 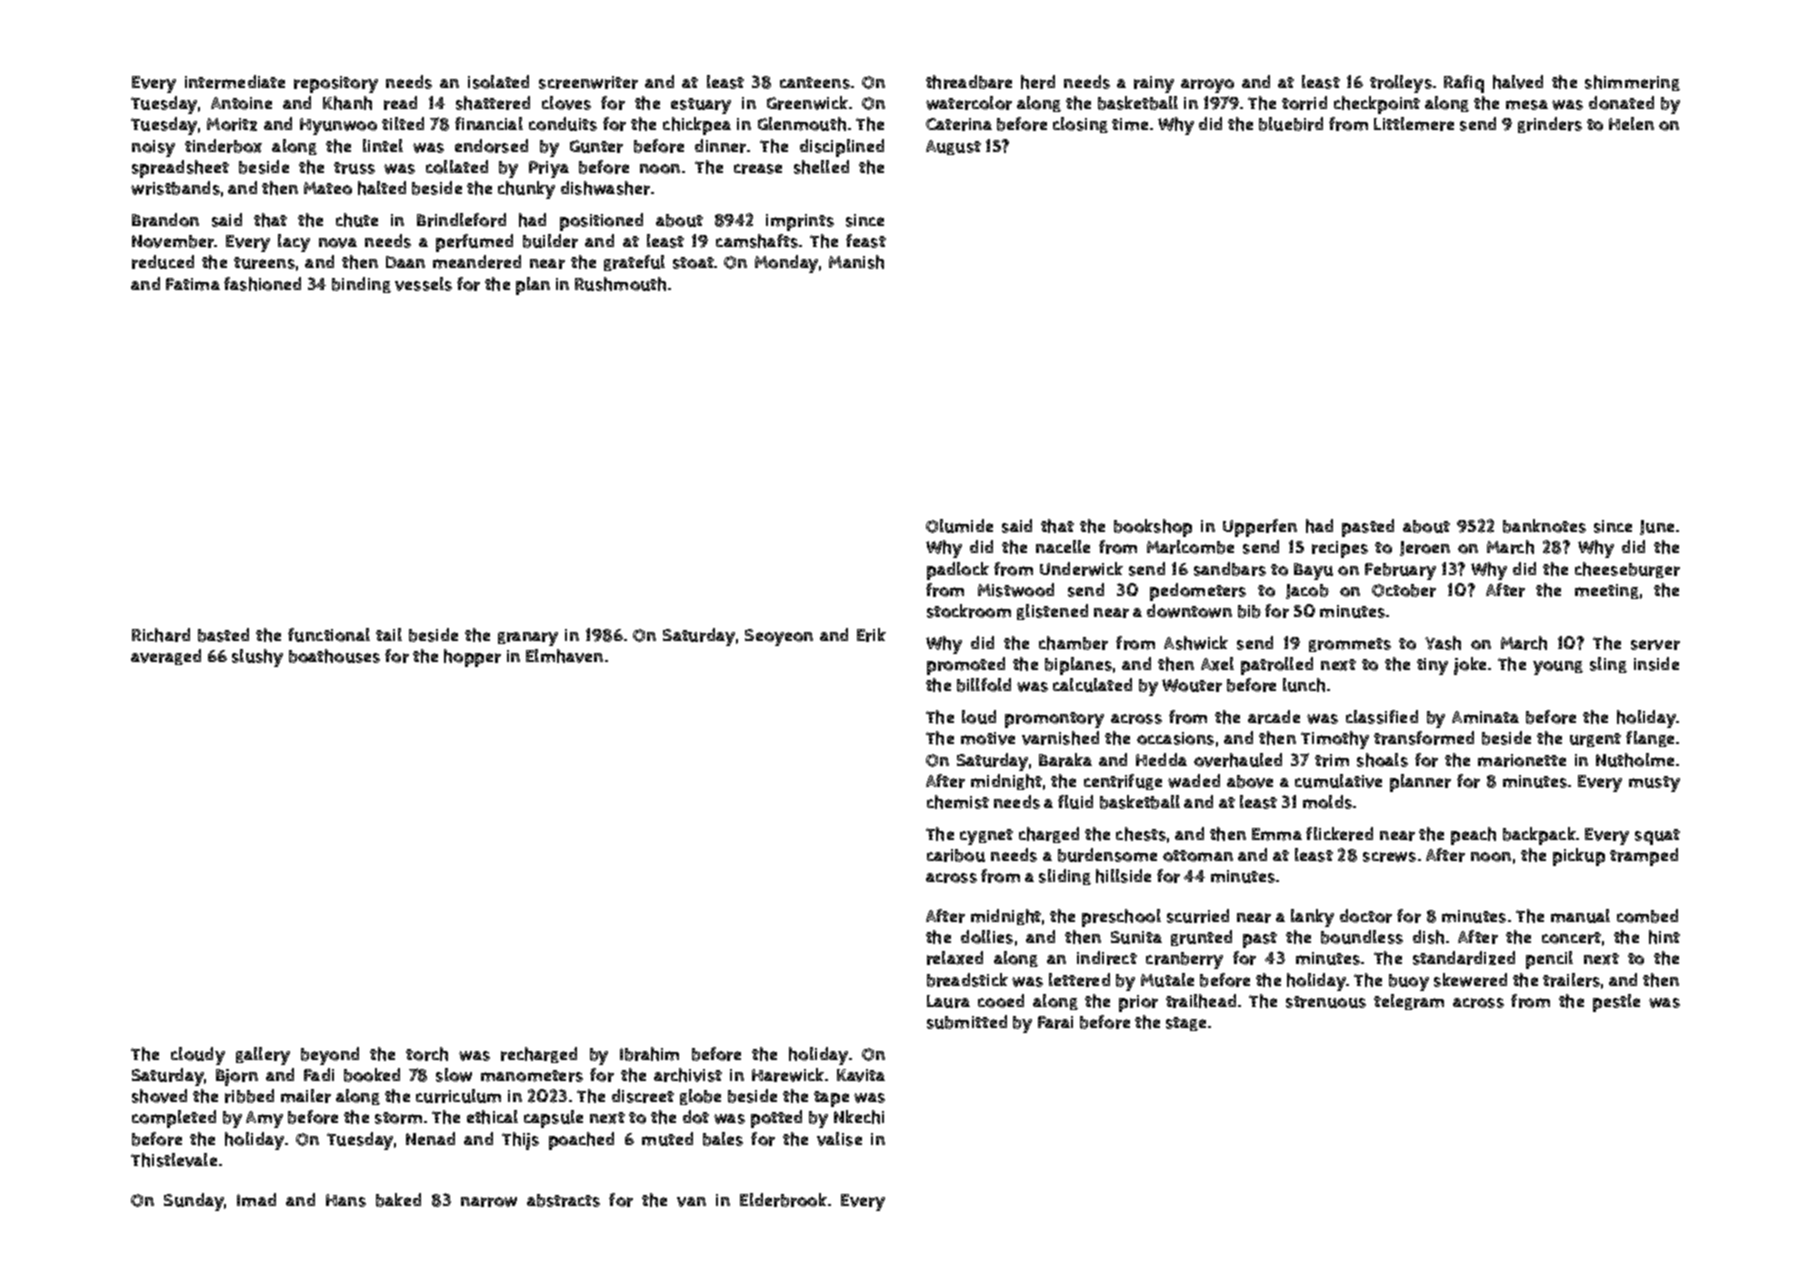 I want to click on herd, so click(x=1038, y=82).
